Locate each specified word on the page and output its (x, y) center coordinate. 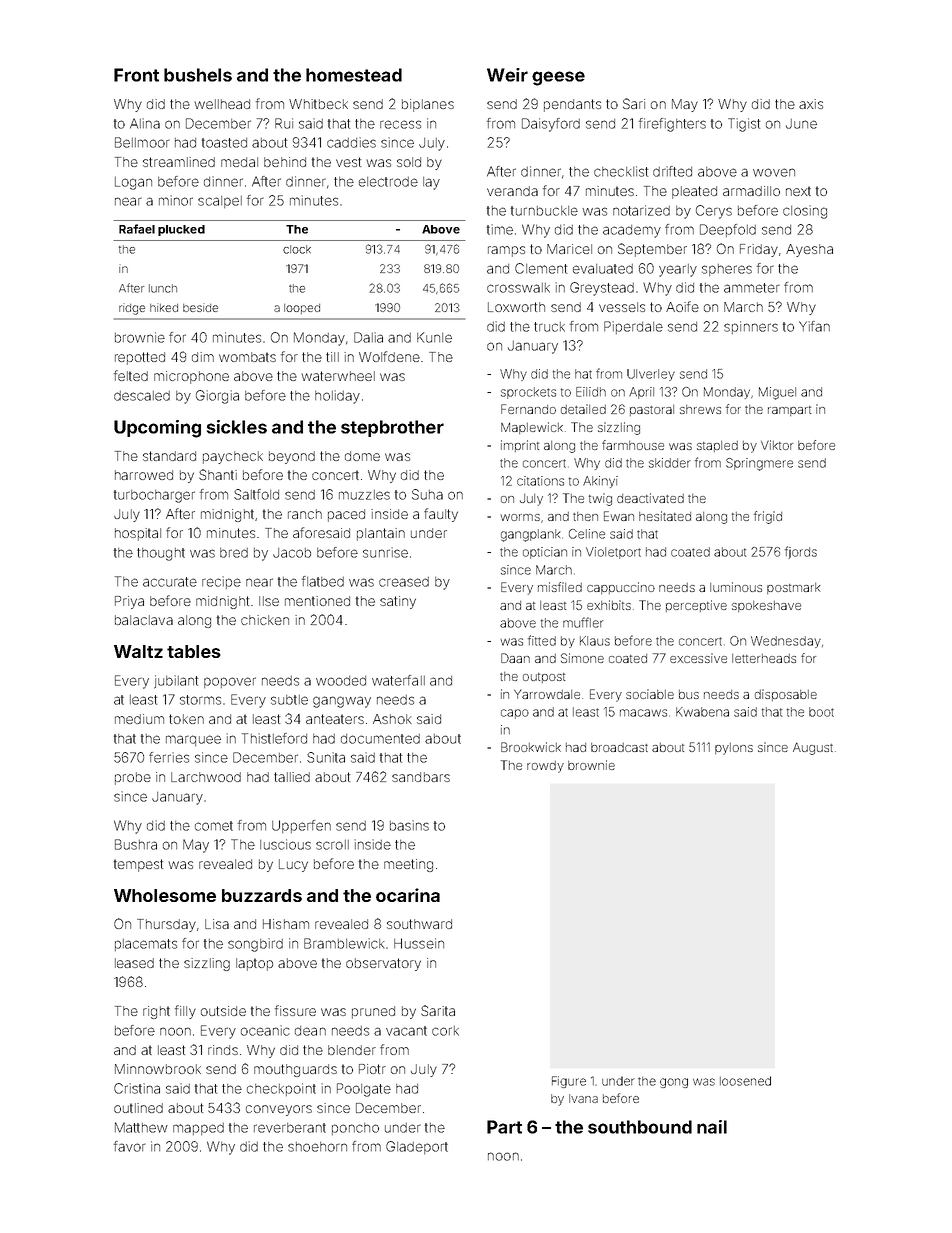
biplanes (428, 105)
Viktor (777, 445)
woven (774, 172)
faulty (441, 515)
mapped (198, 1129)
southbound (640, 1127)
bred (234, 553)
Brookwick (531, 747)
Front (136, 75)
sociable (650, 694)
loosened (745, 1081)
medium (139, 719)
